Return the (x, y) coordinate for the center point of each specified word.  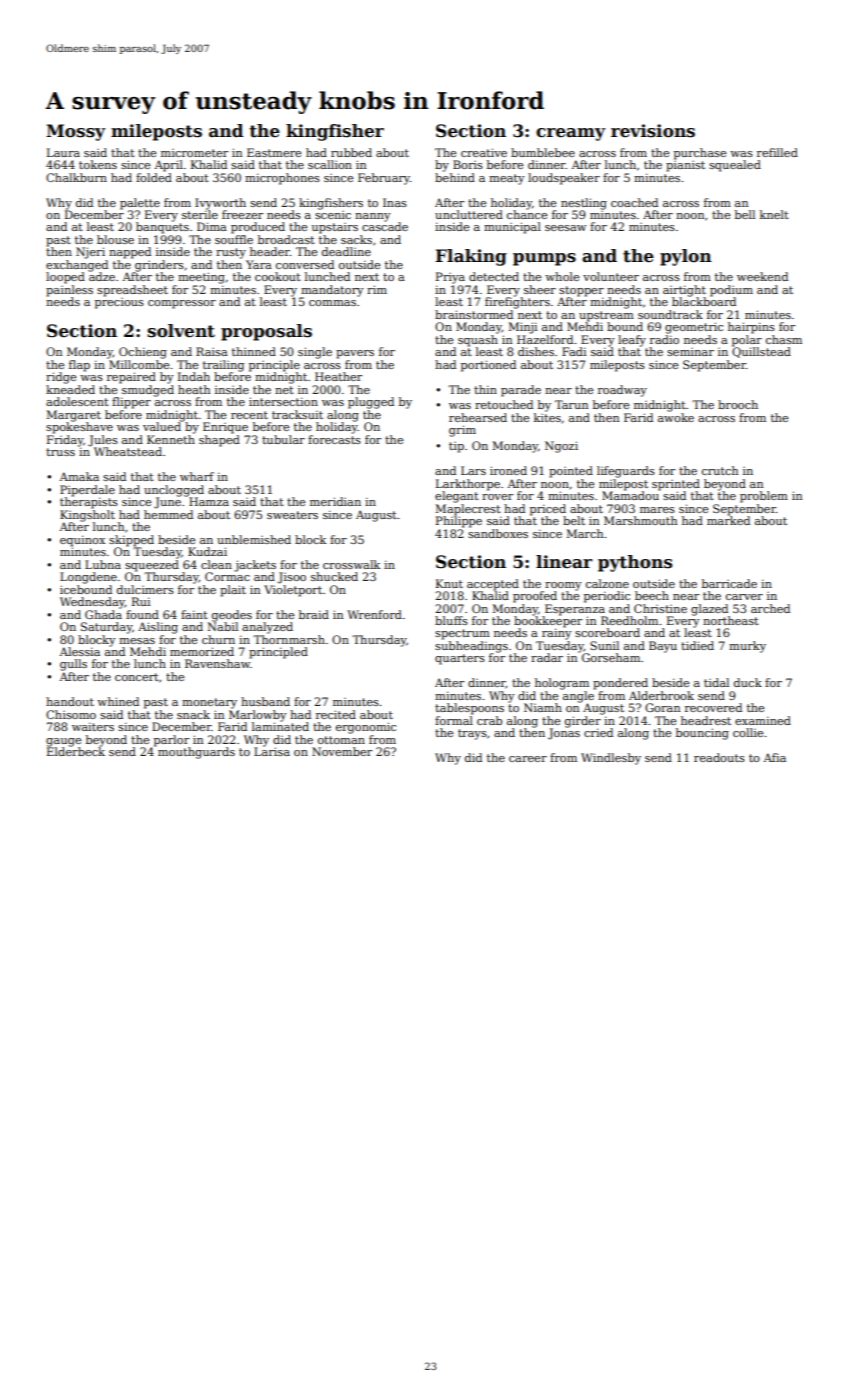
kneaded (70, 389)
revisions (653, 131)
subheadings (471, 647)
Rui (141, 601)
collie (748, 732)
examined (763, 720)
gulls (73, 665)
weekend (762, 276)
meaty (507, 179)
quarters (460, 659)
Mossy (75, 132)
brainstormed (474, 314)
